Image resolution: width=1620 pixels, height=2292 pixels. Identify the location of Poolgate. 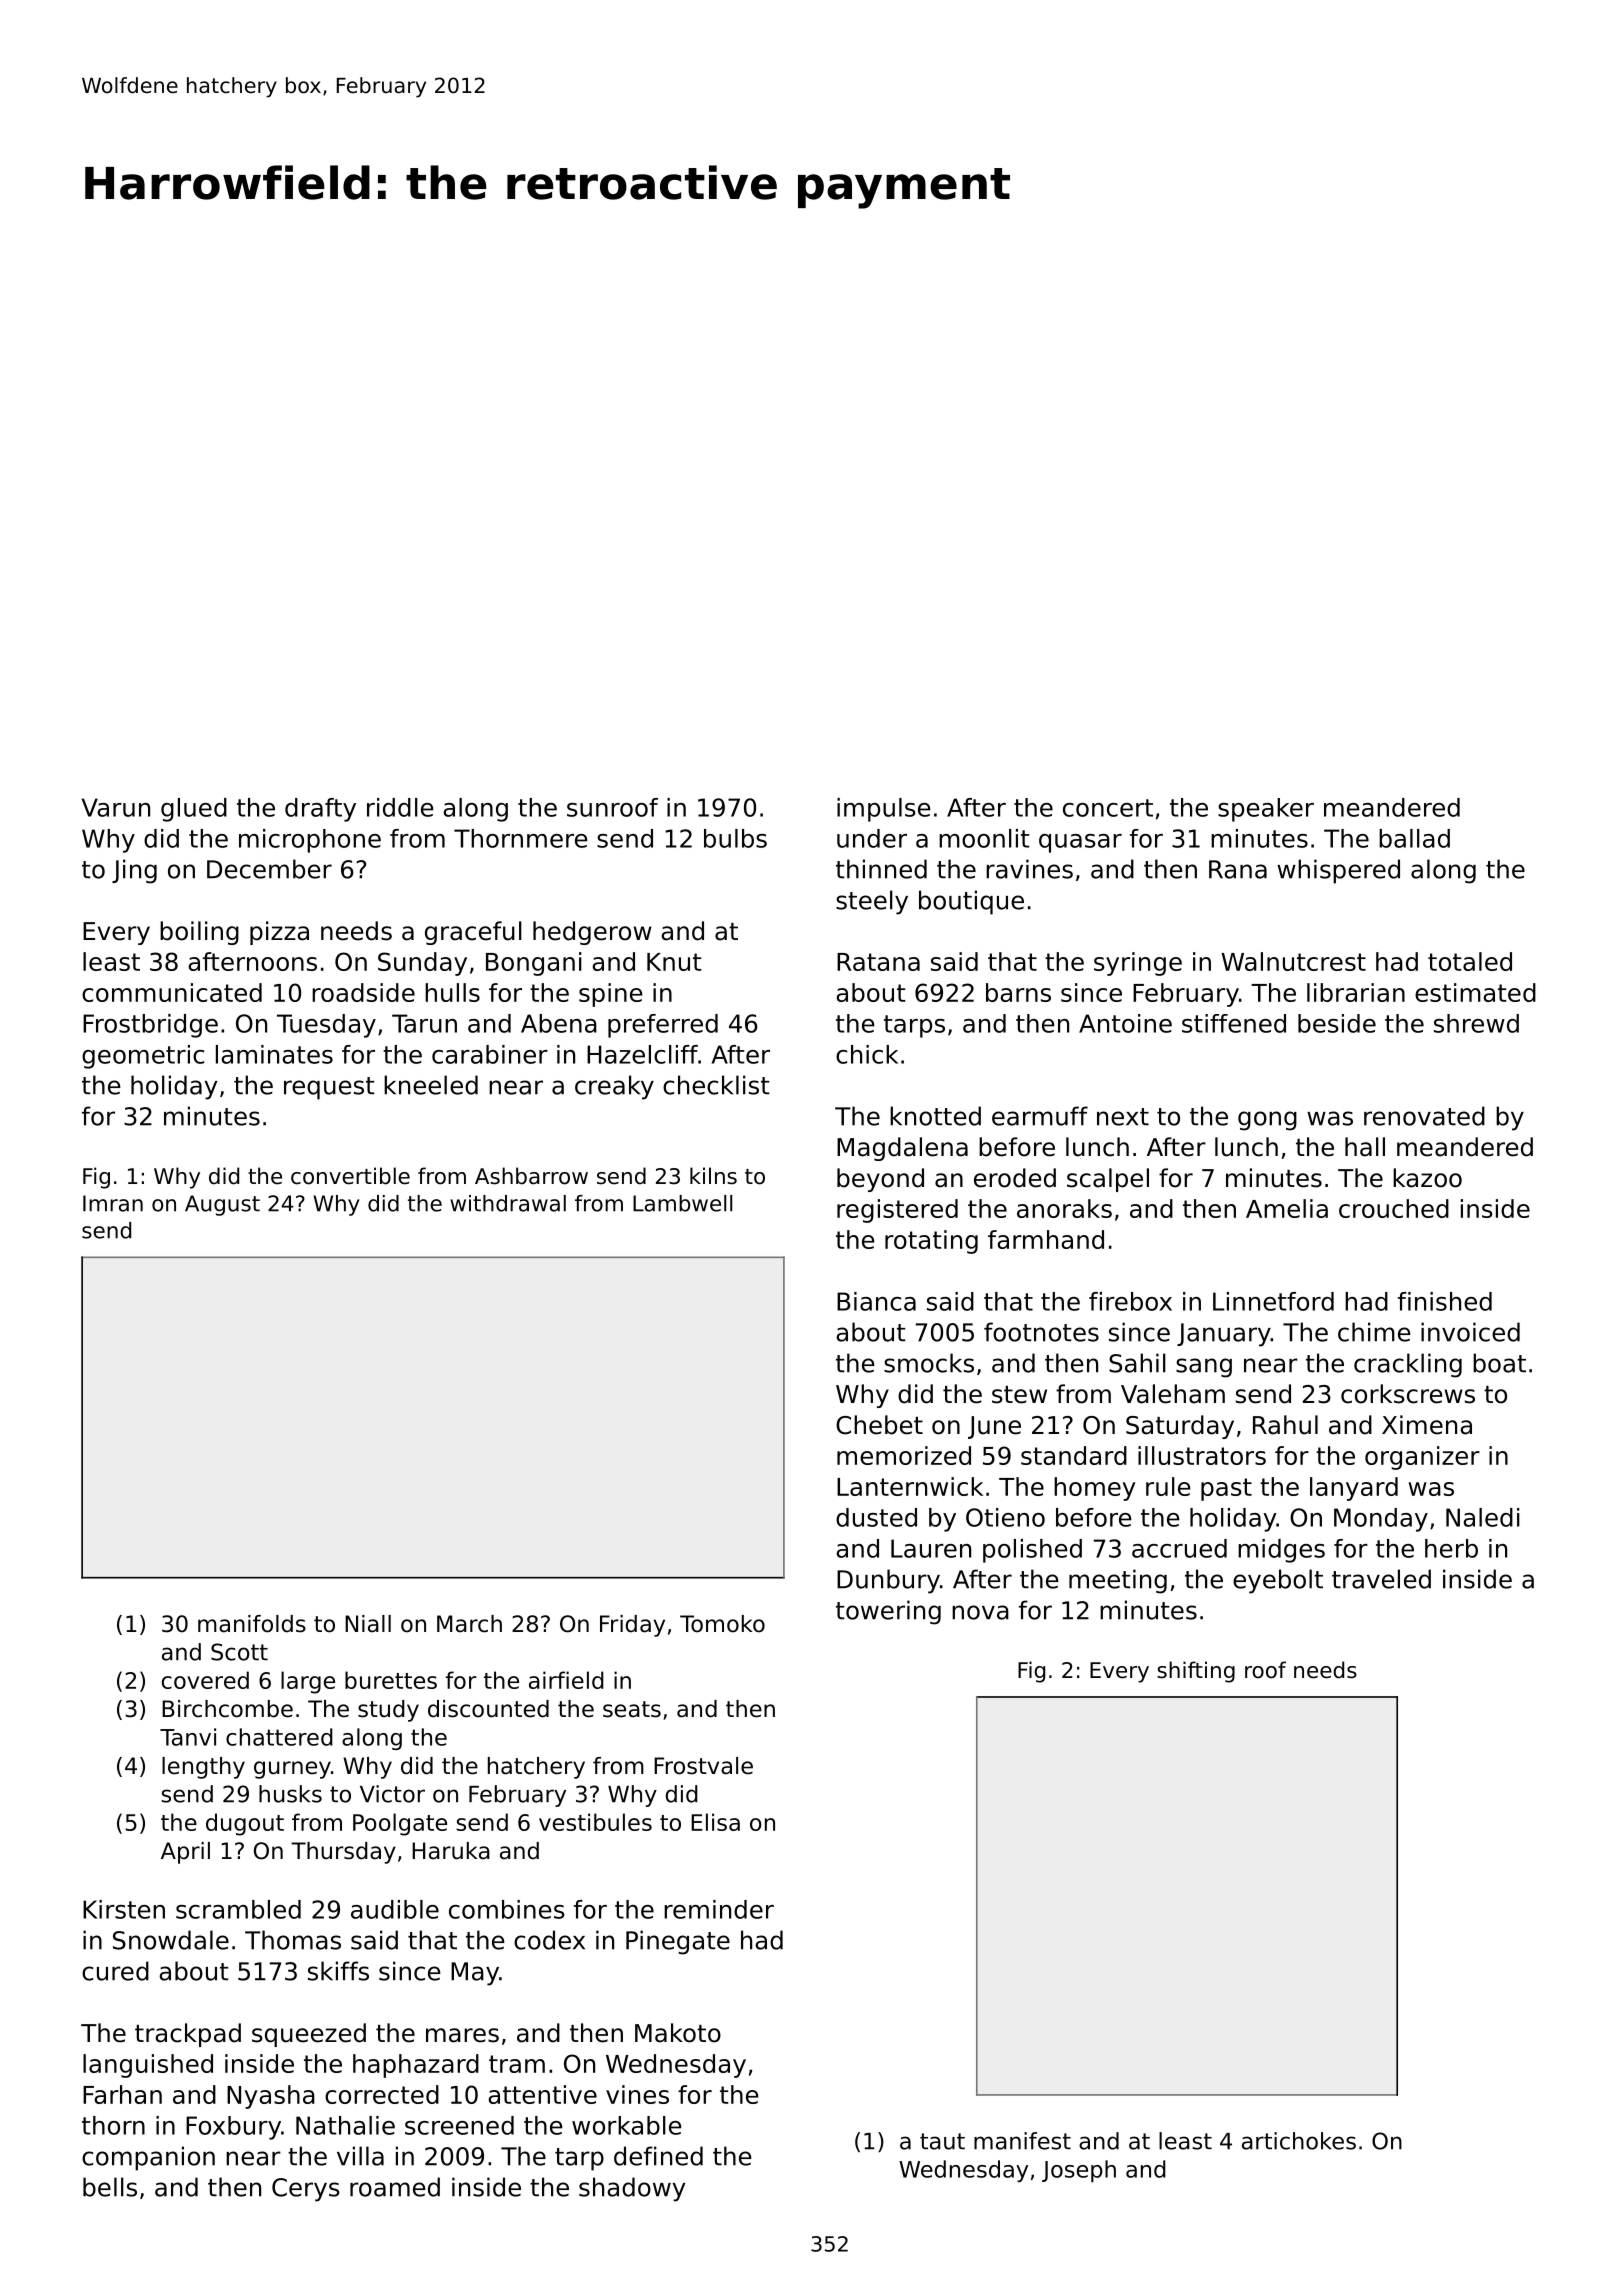
(400, 1824).
